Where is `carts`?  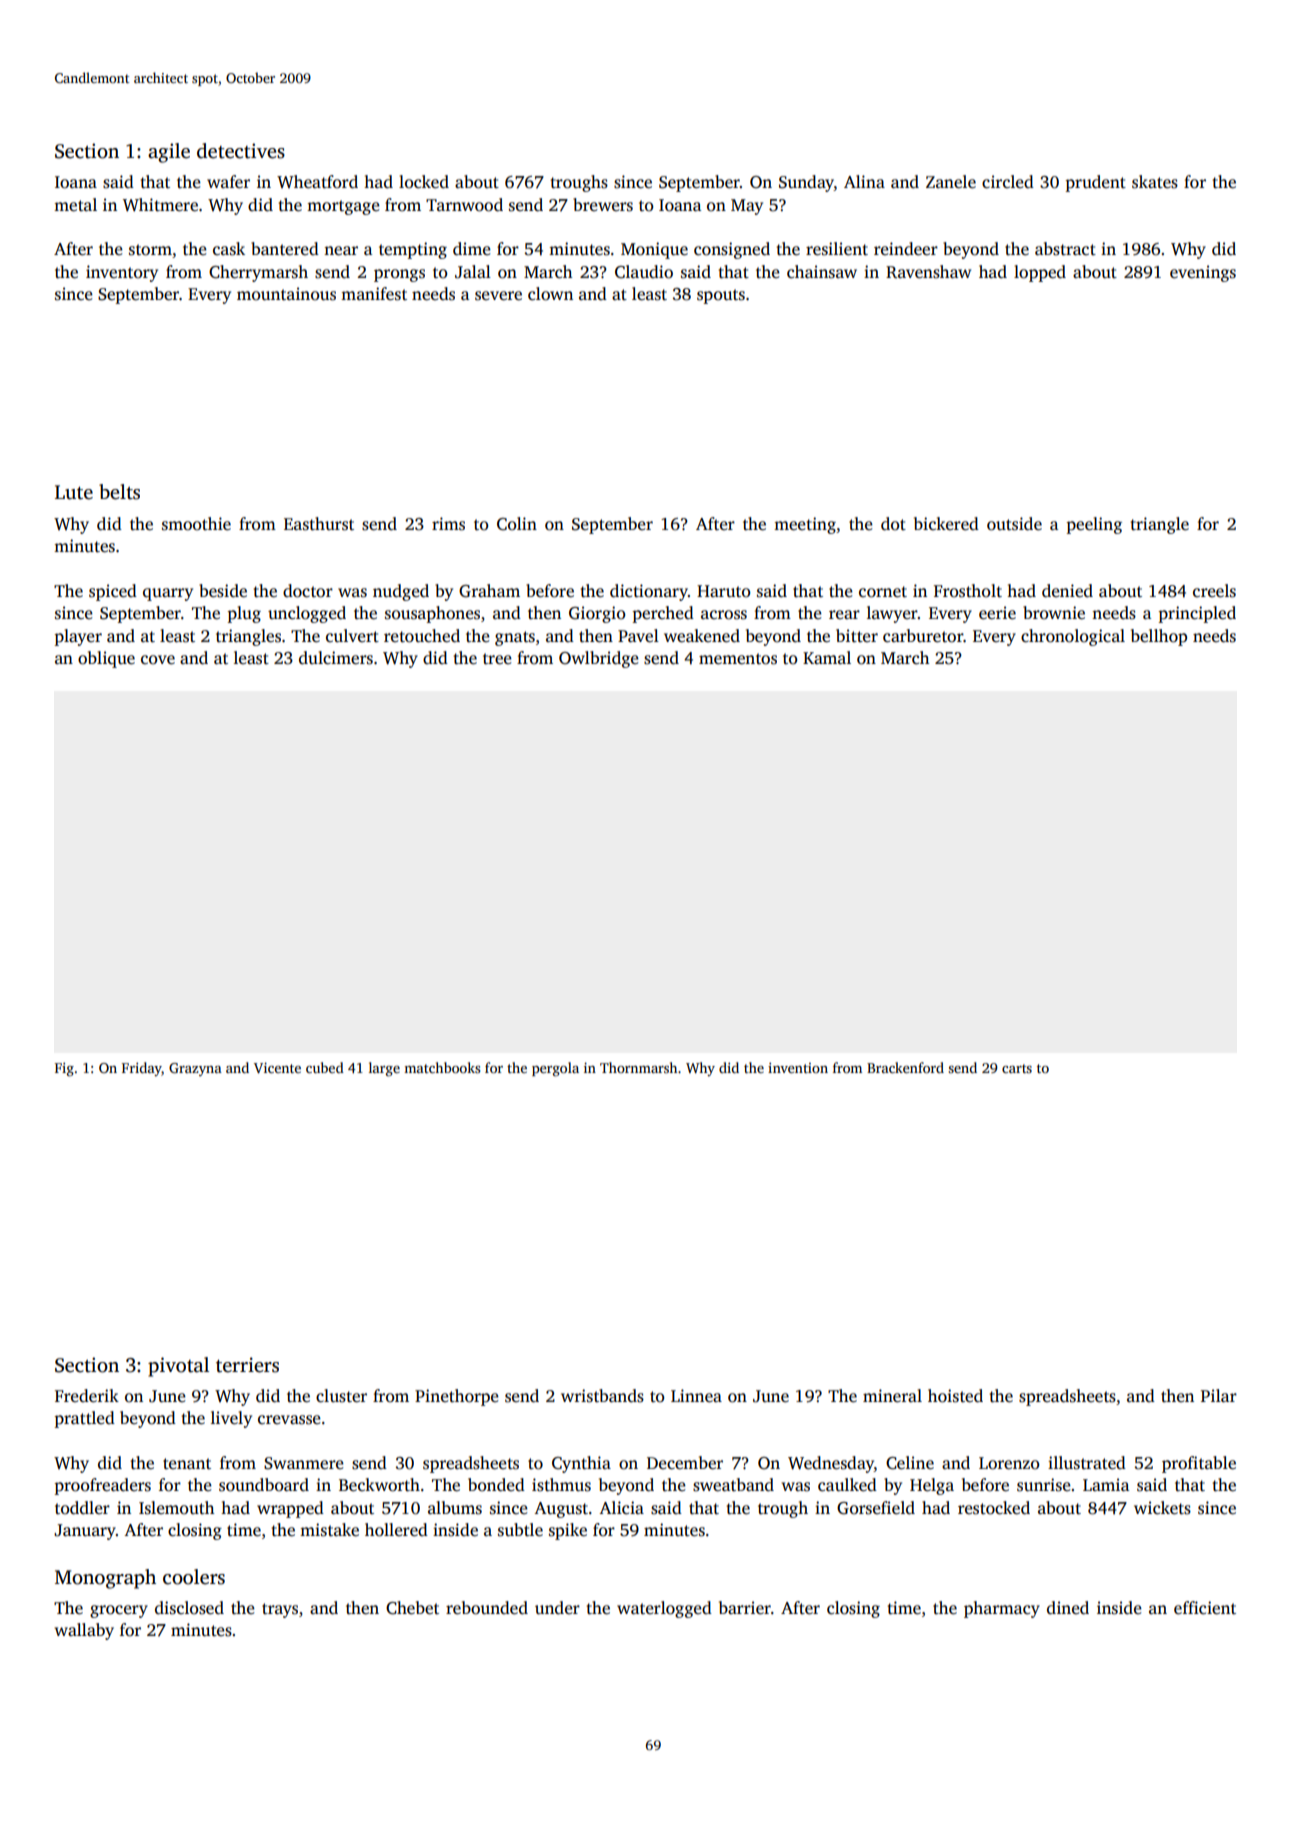
carts is located at coordinates (1017, 1068).
